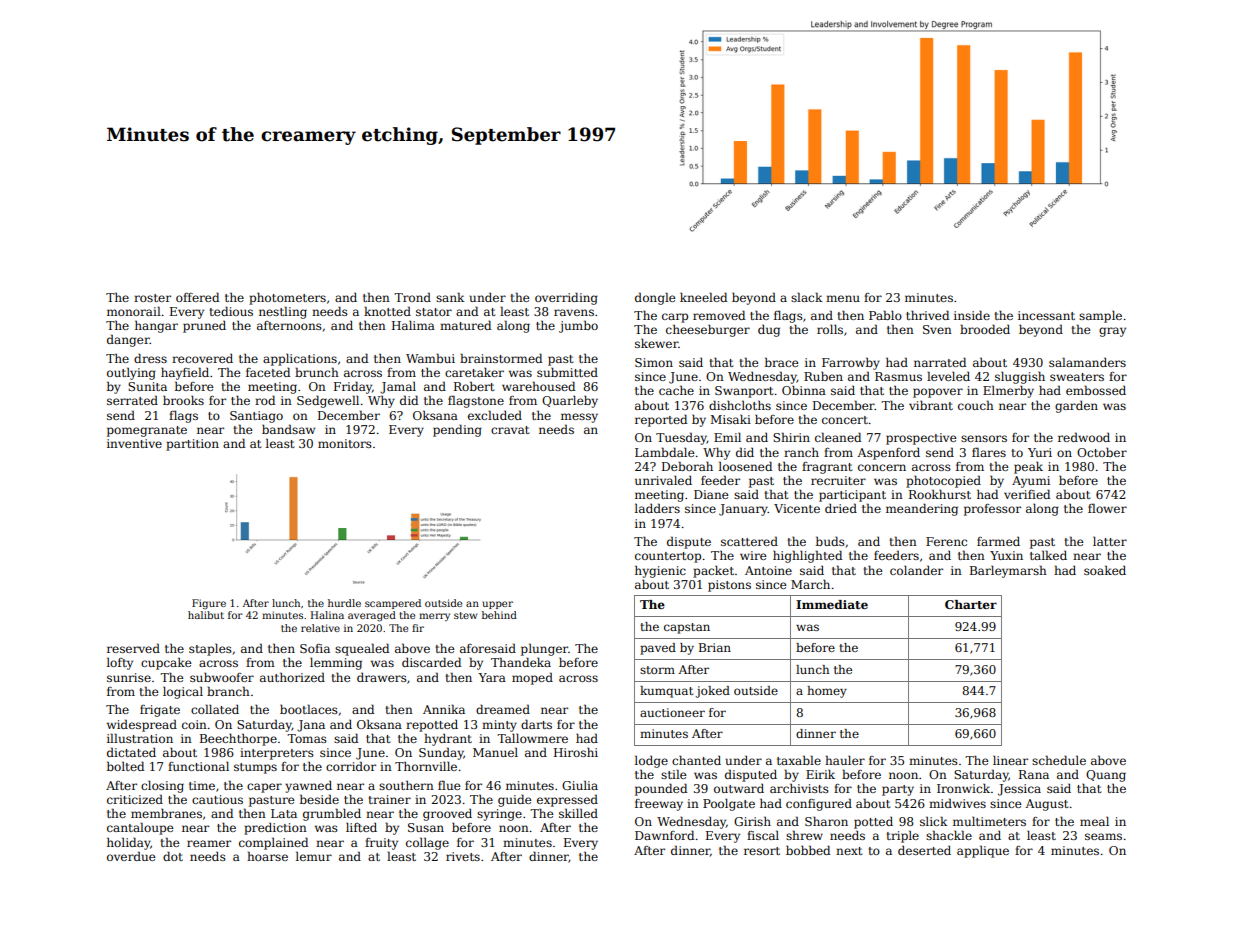 Image resolution: width=1233 pixels, height=952 pixels. Describe the element at coordinates (283, 312) in the page. I see `nestling` at that location.
